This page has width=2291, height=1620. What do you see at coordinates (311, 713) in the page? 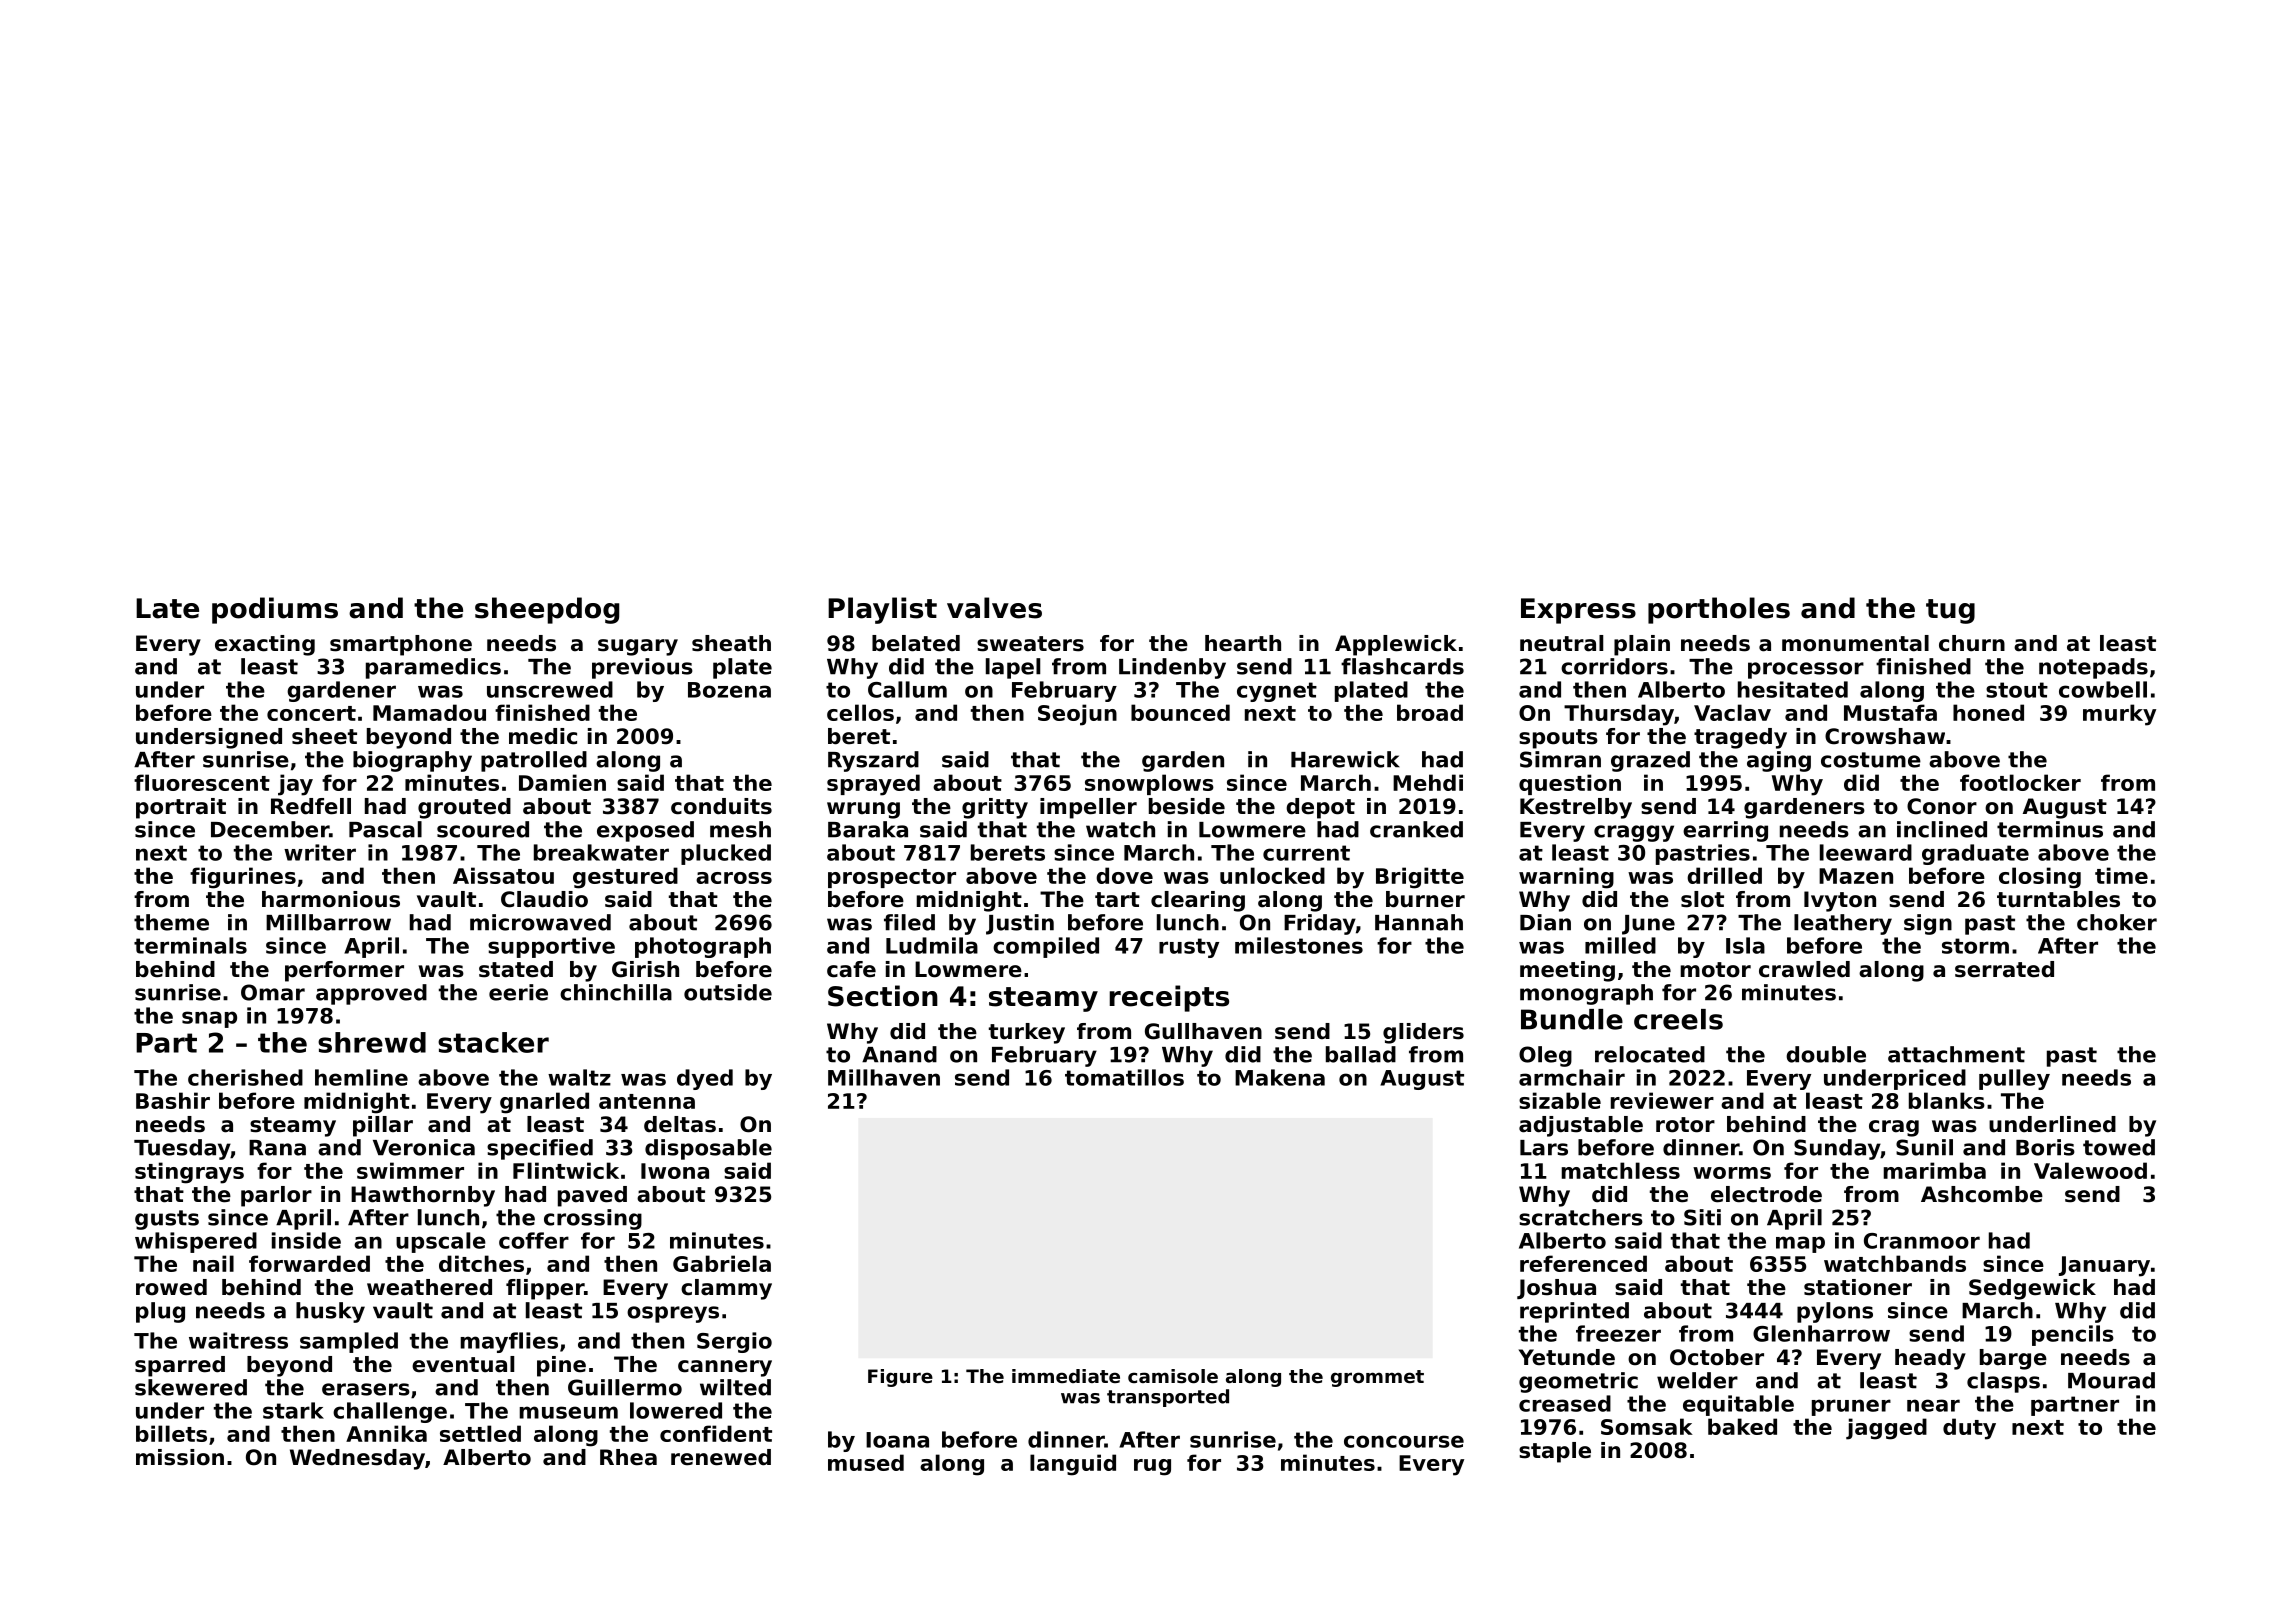
I see `concert` at bounding box center [311, 713].
